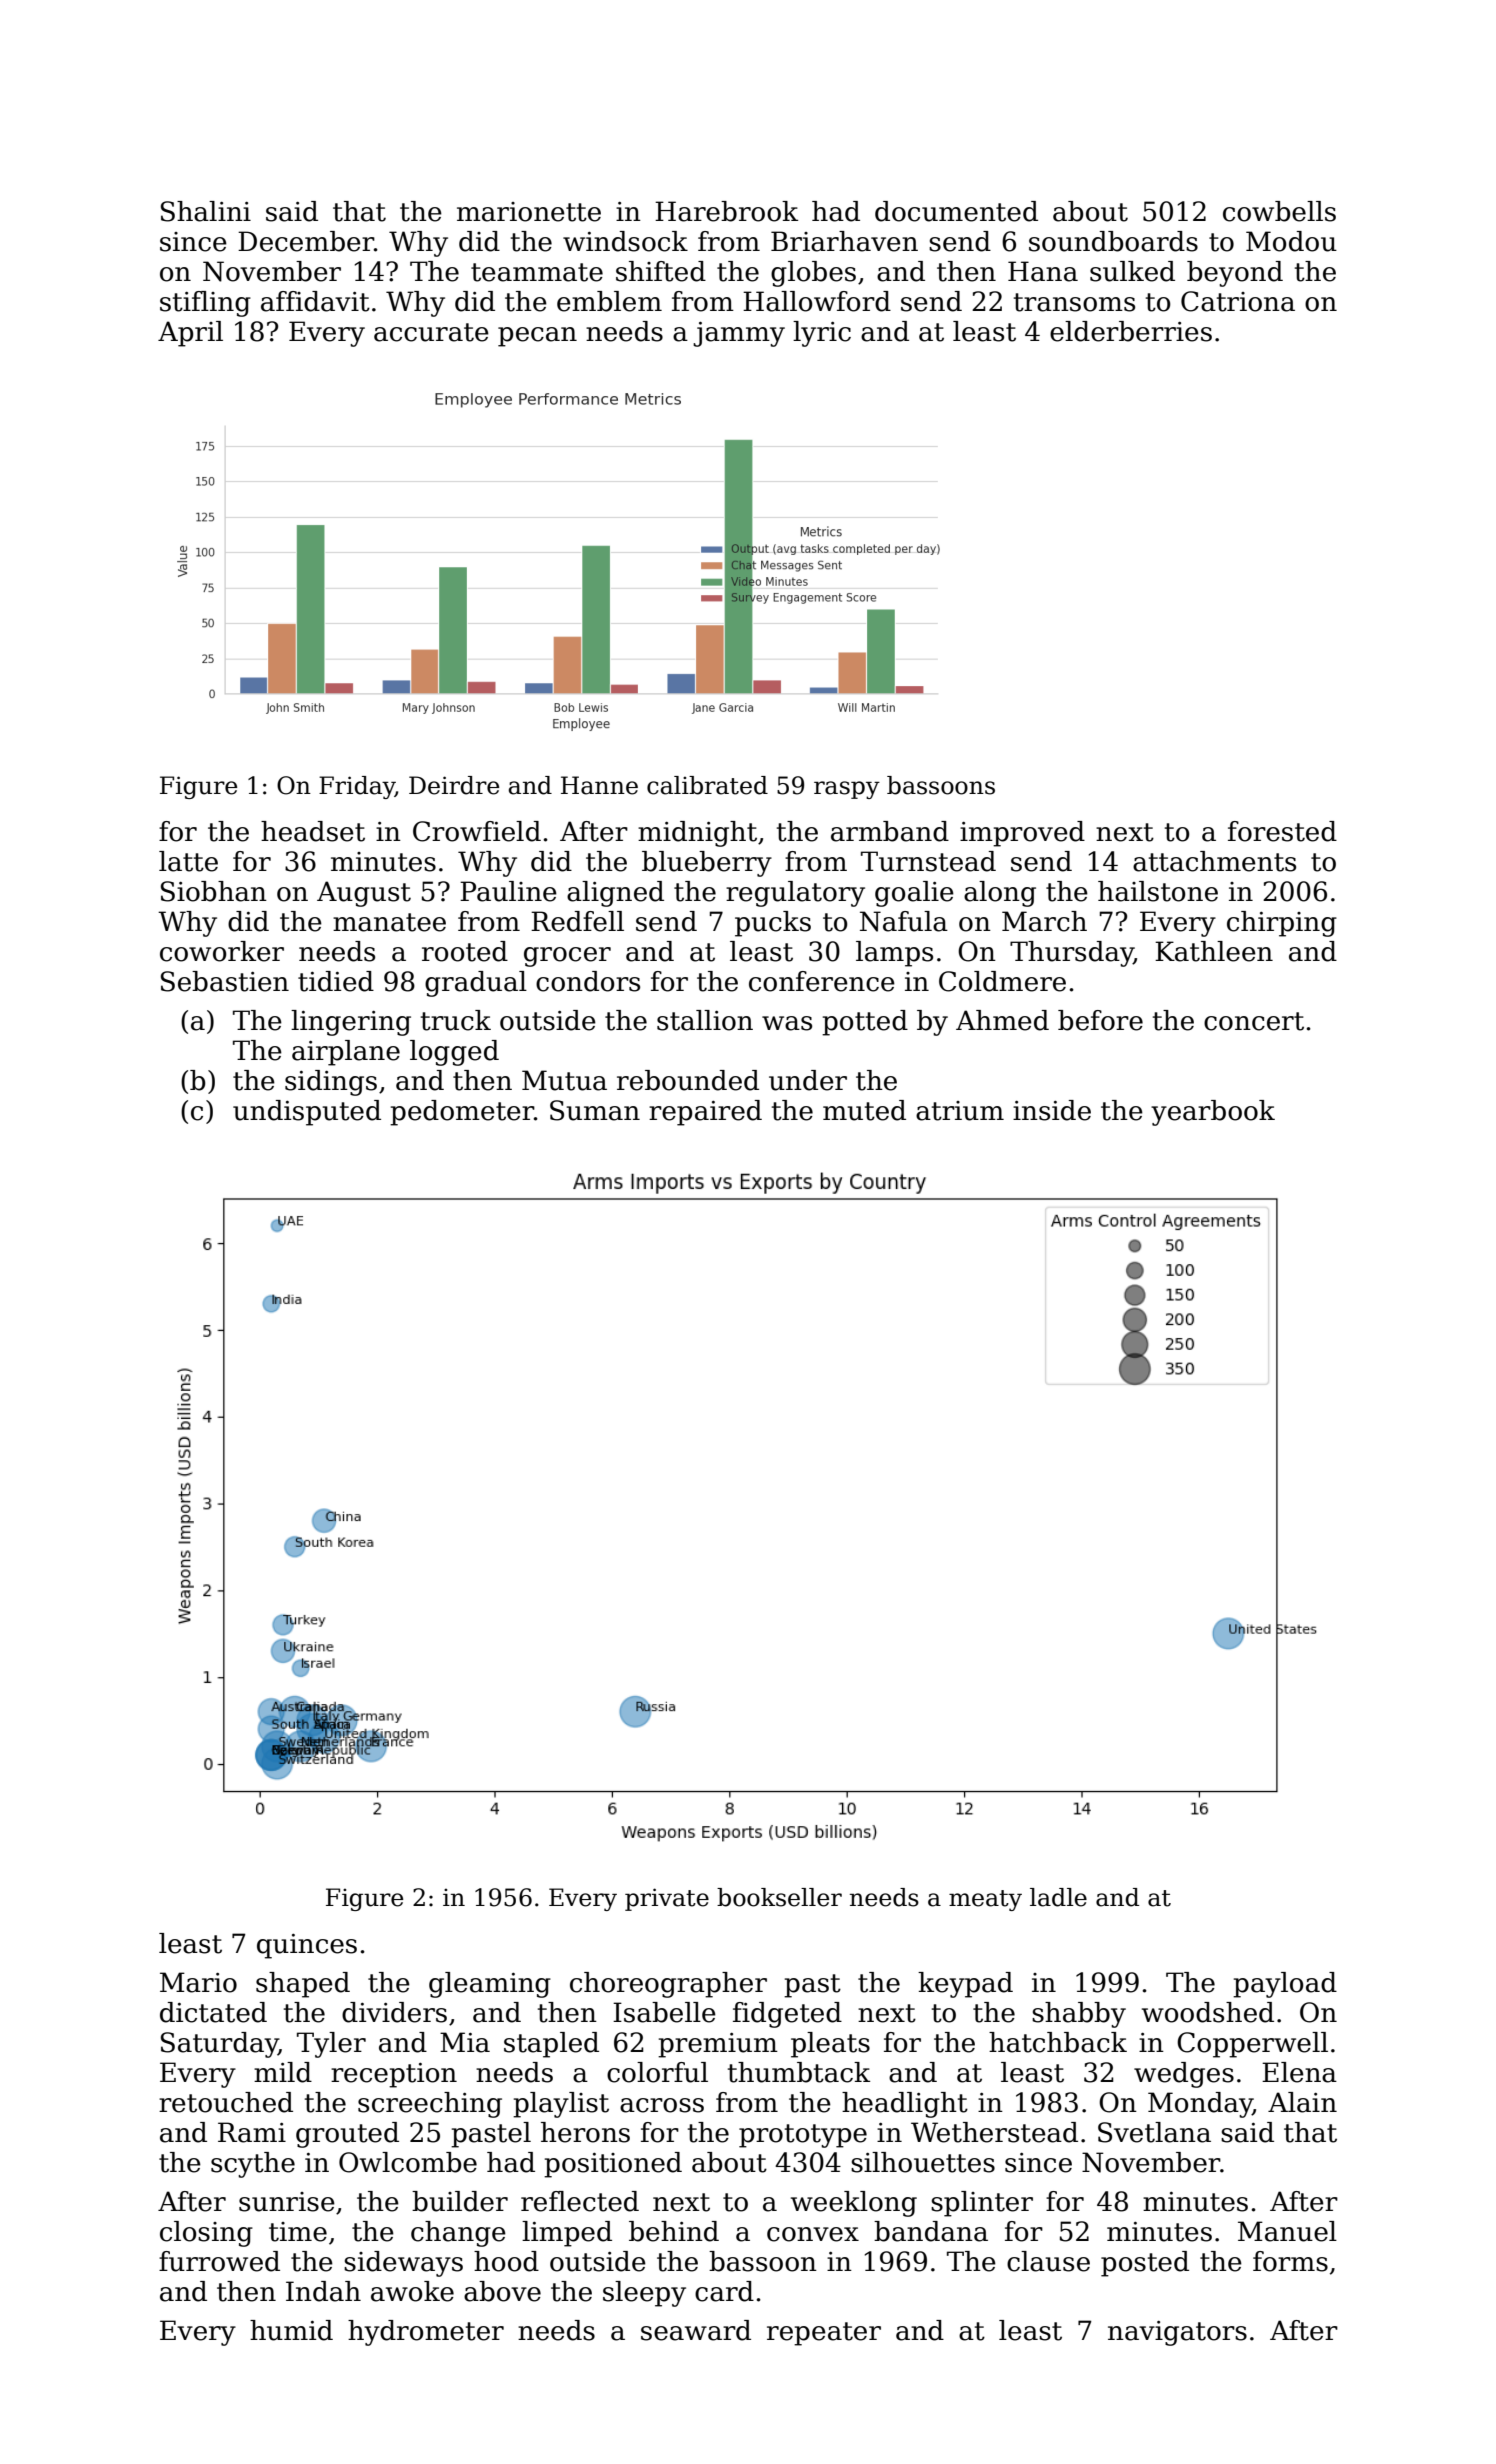  What do you see at coordinates (956, 211) in the screenshot?
I see `documented` at bounding box center [956, 211].
